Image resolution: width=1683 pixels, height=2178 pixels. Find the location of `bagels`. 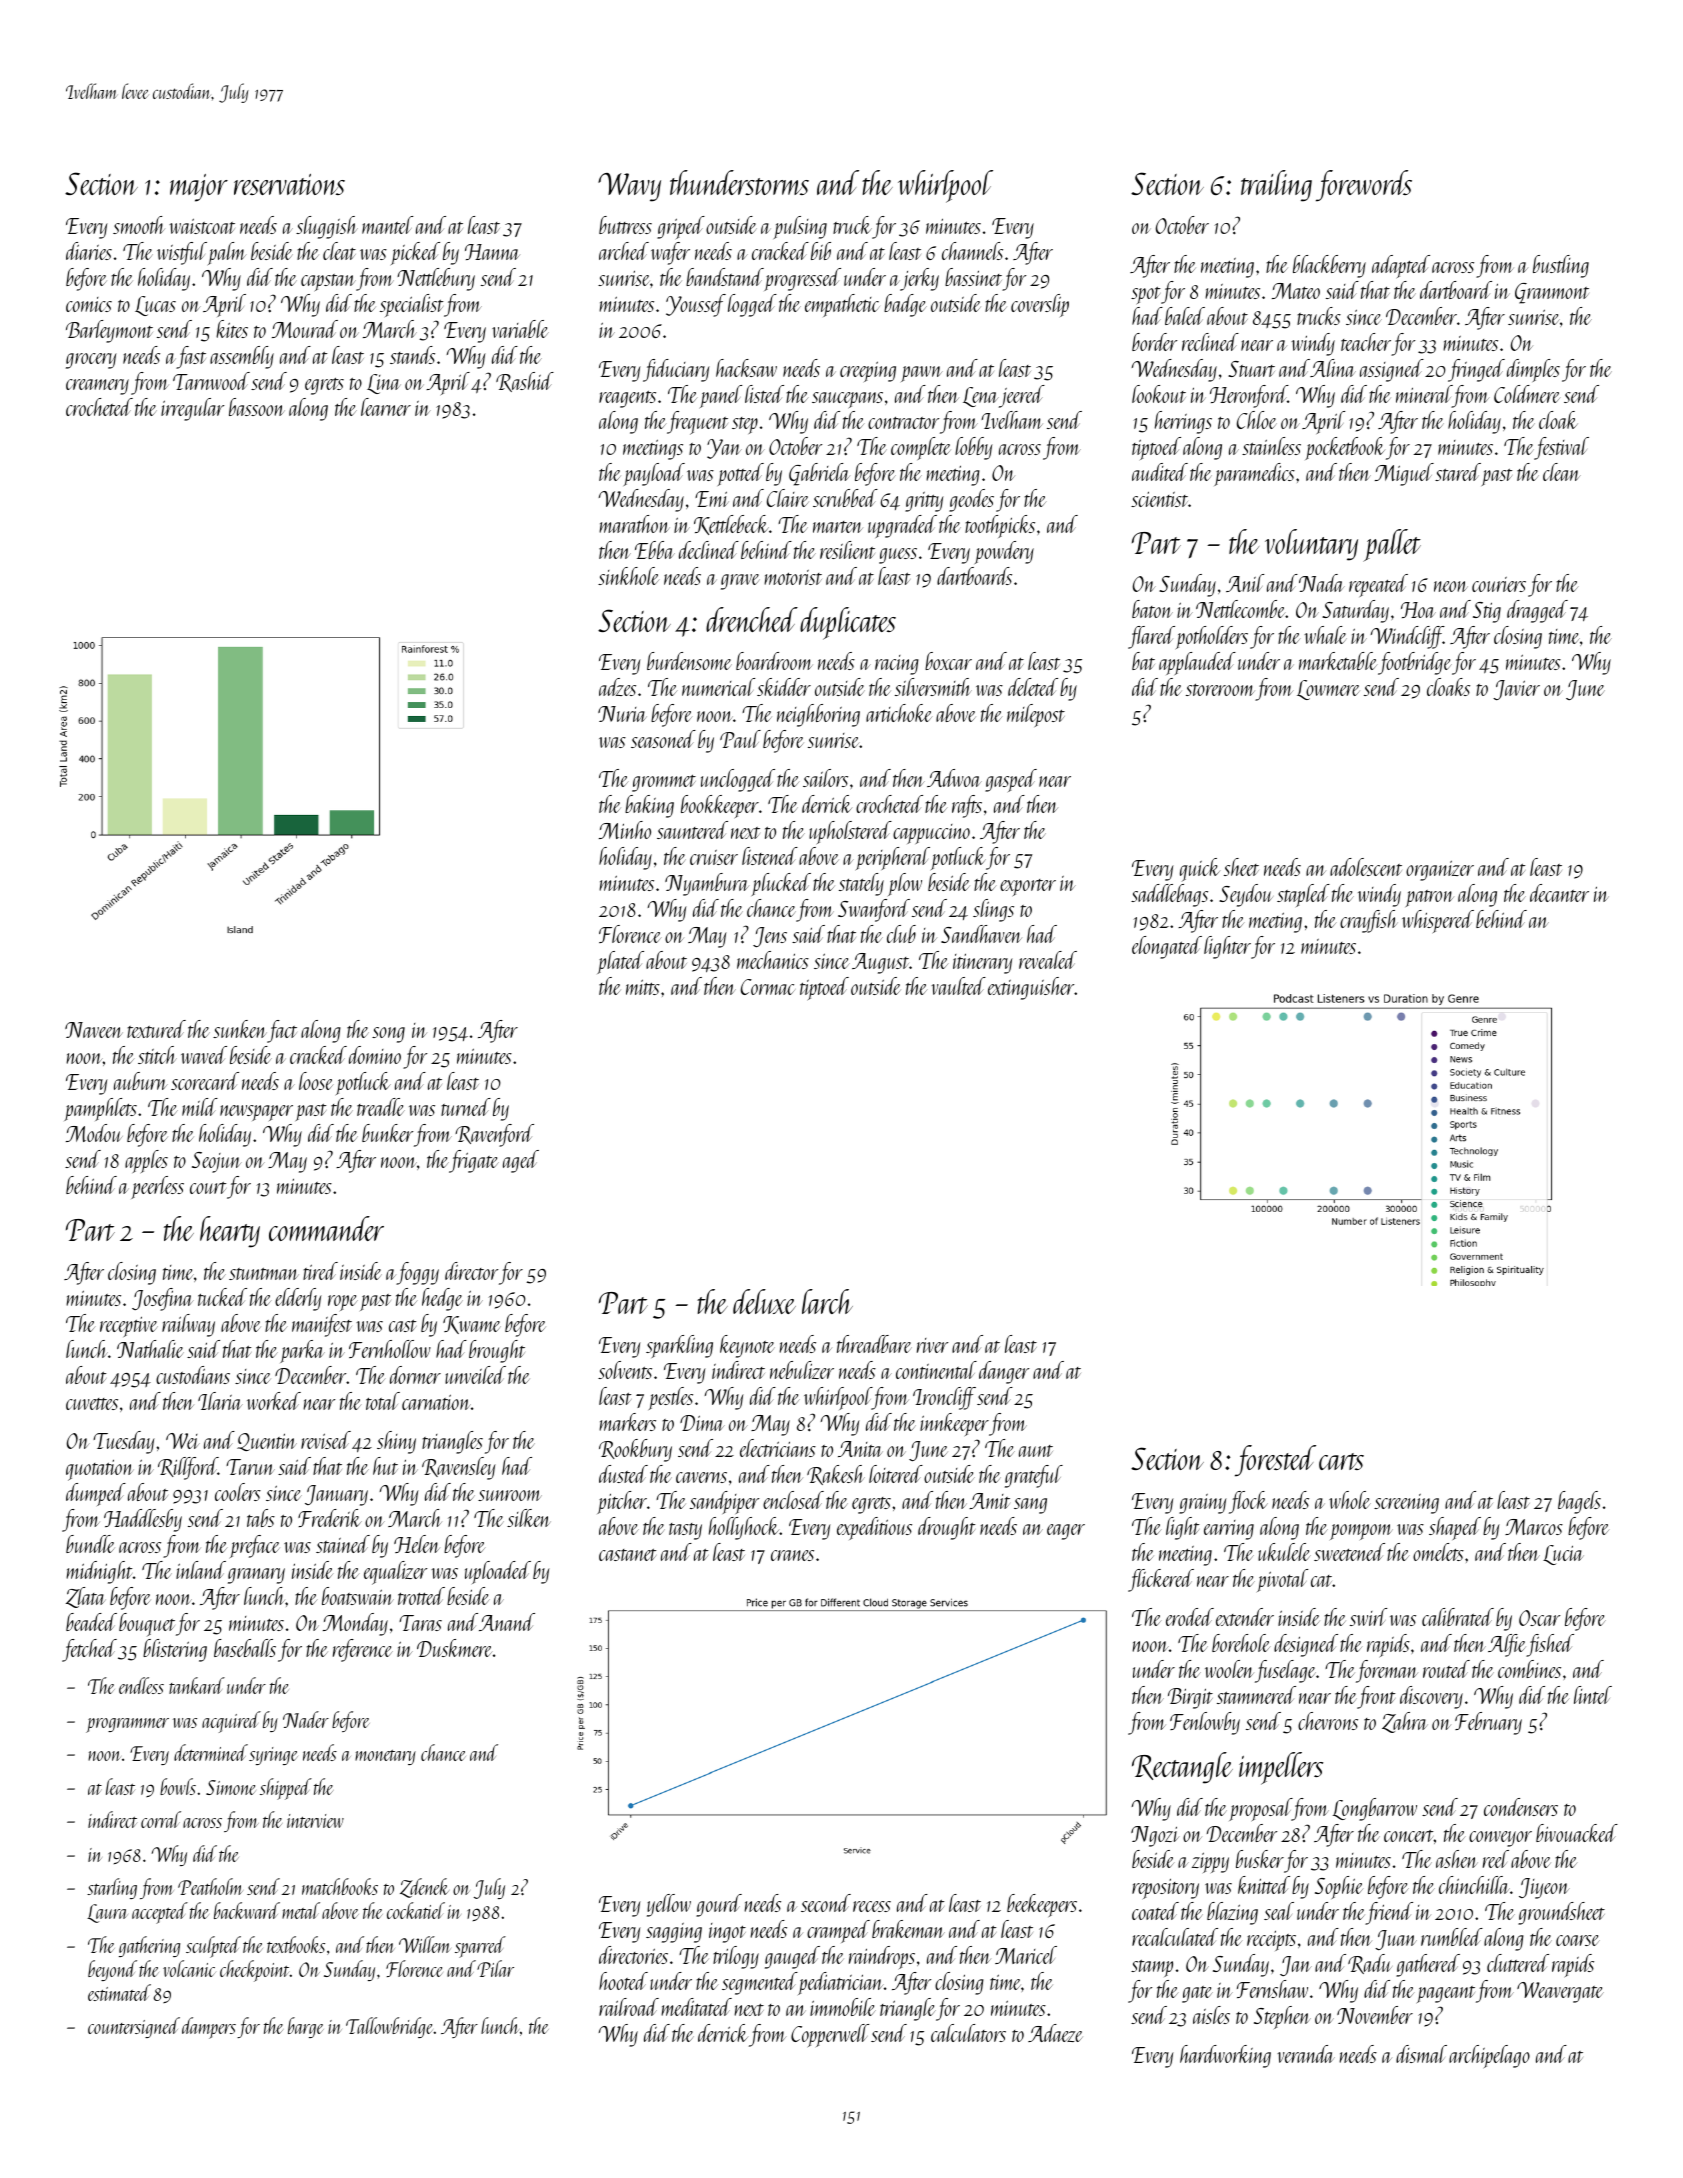

bagels is located at coordinates (1579, 1502).
